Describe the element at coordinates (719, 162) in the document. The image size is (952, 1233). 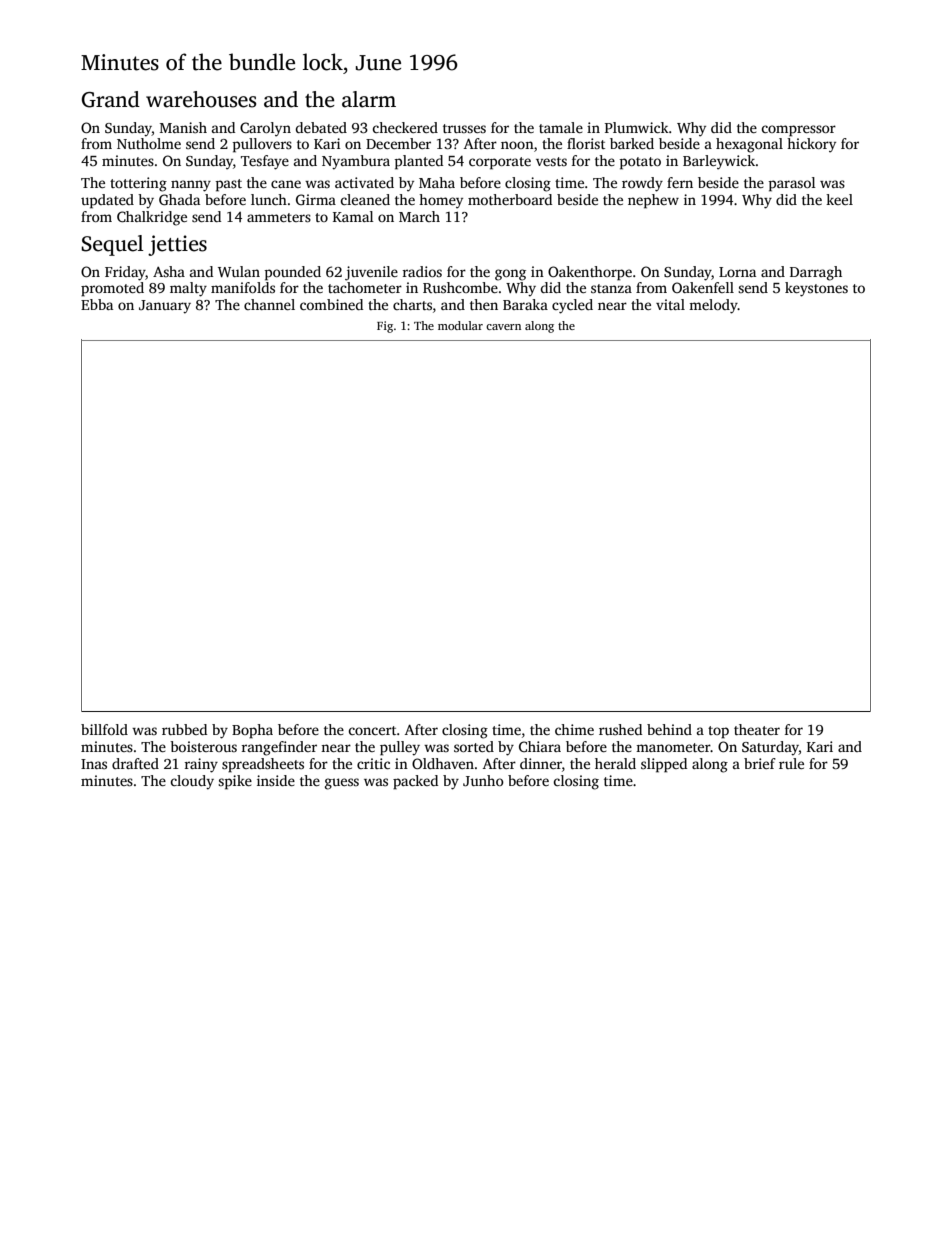
I see `Barleywick` at that location.
